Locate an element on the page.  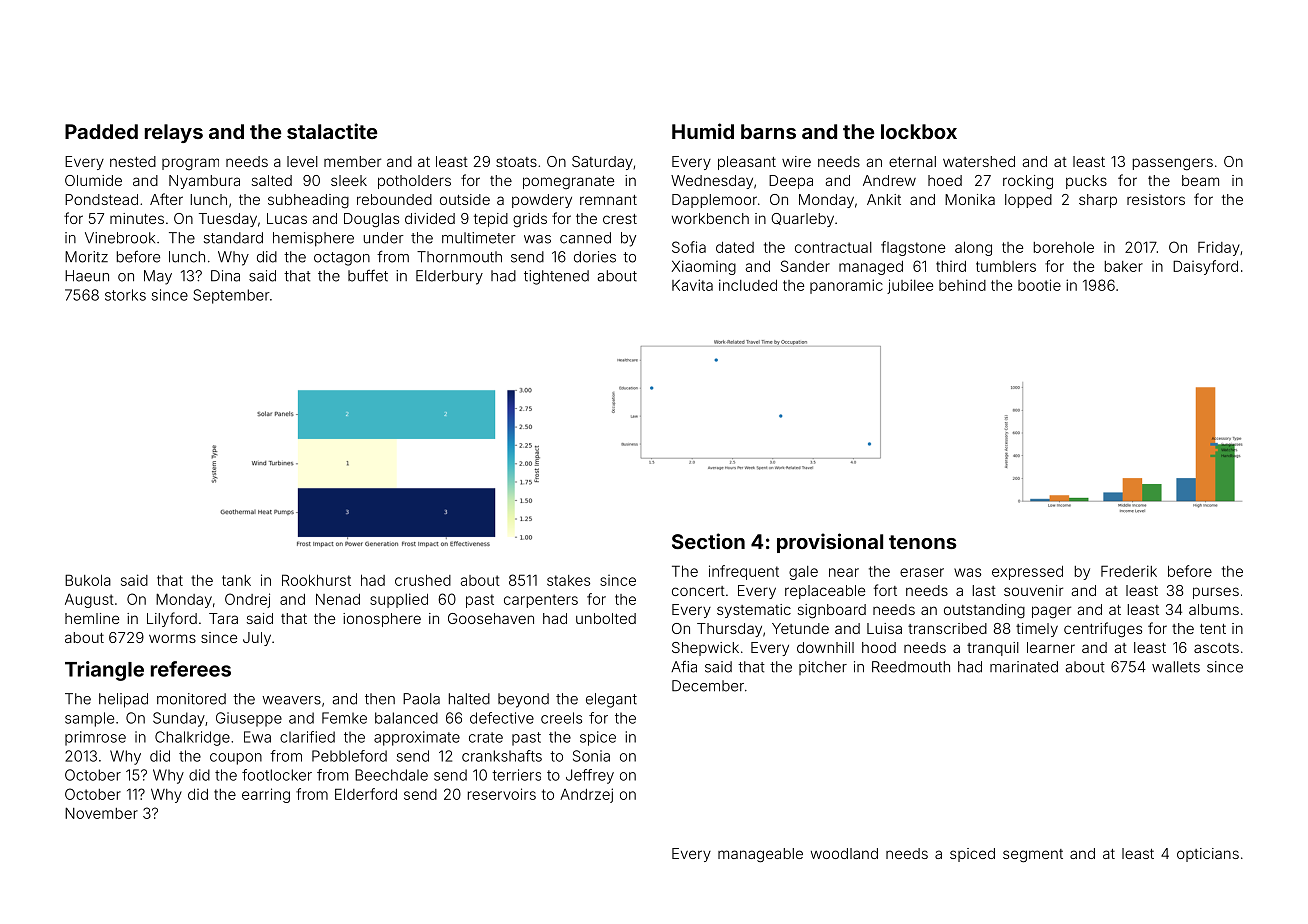
passengers is located at coordinates (1173, 164).
